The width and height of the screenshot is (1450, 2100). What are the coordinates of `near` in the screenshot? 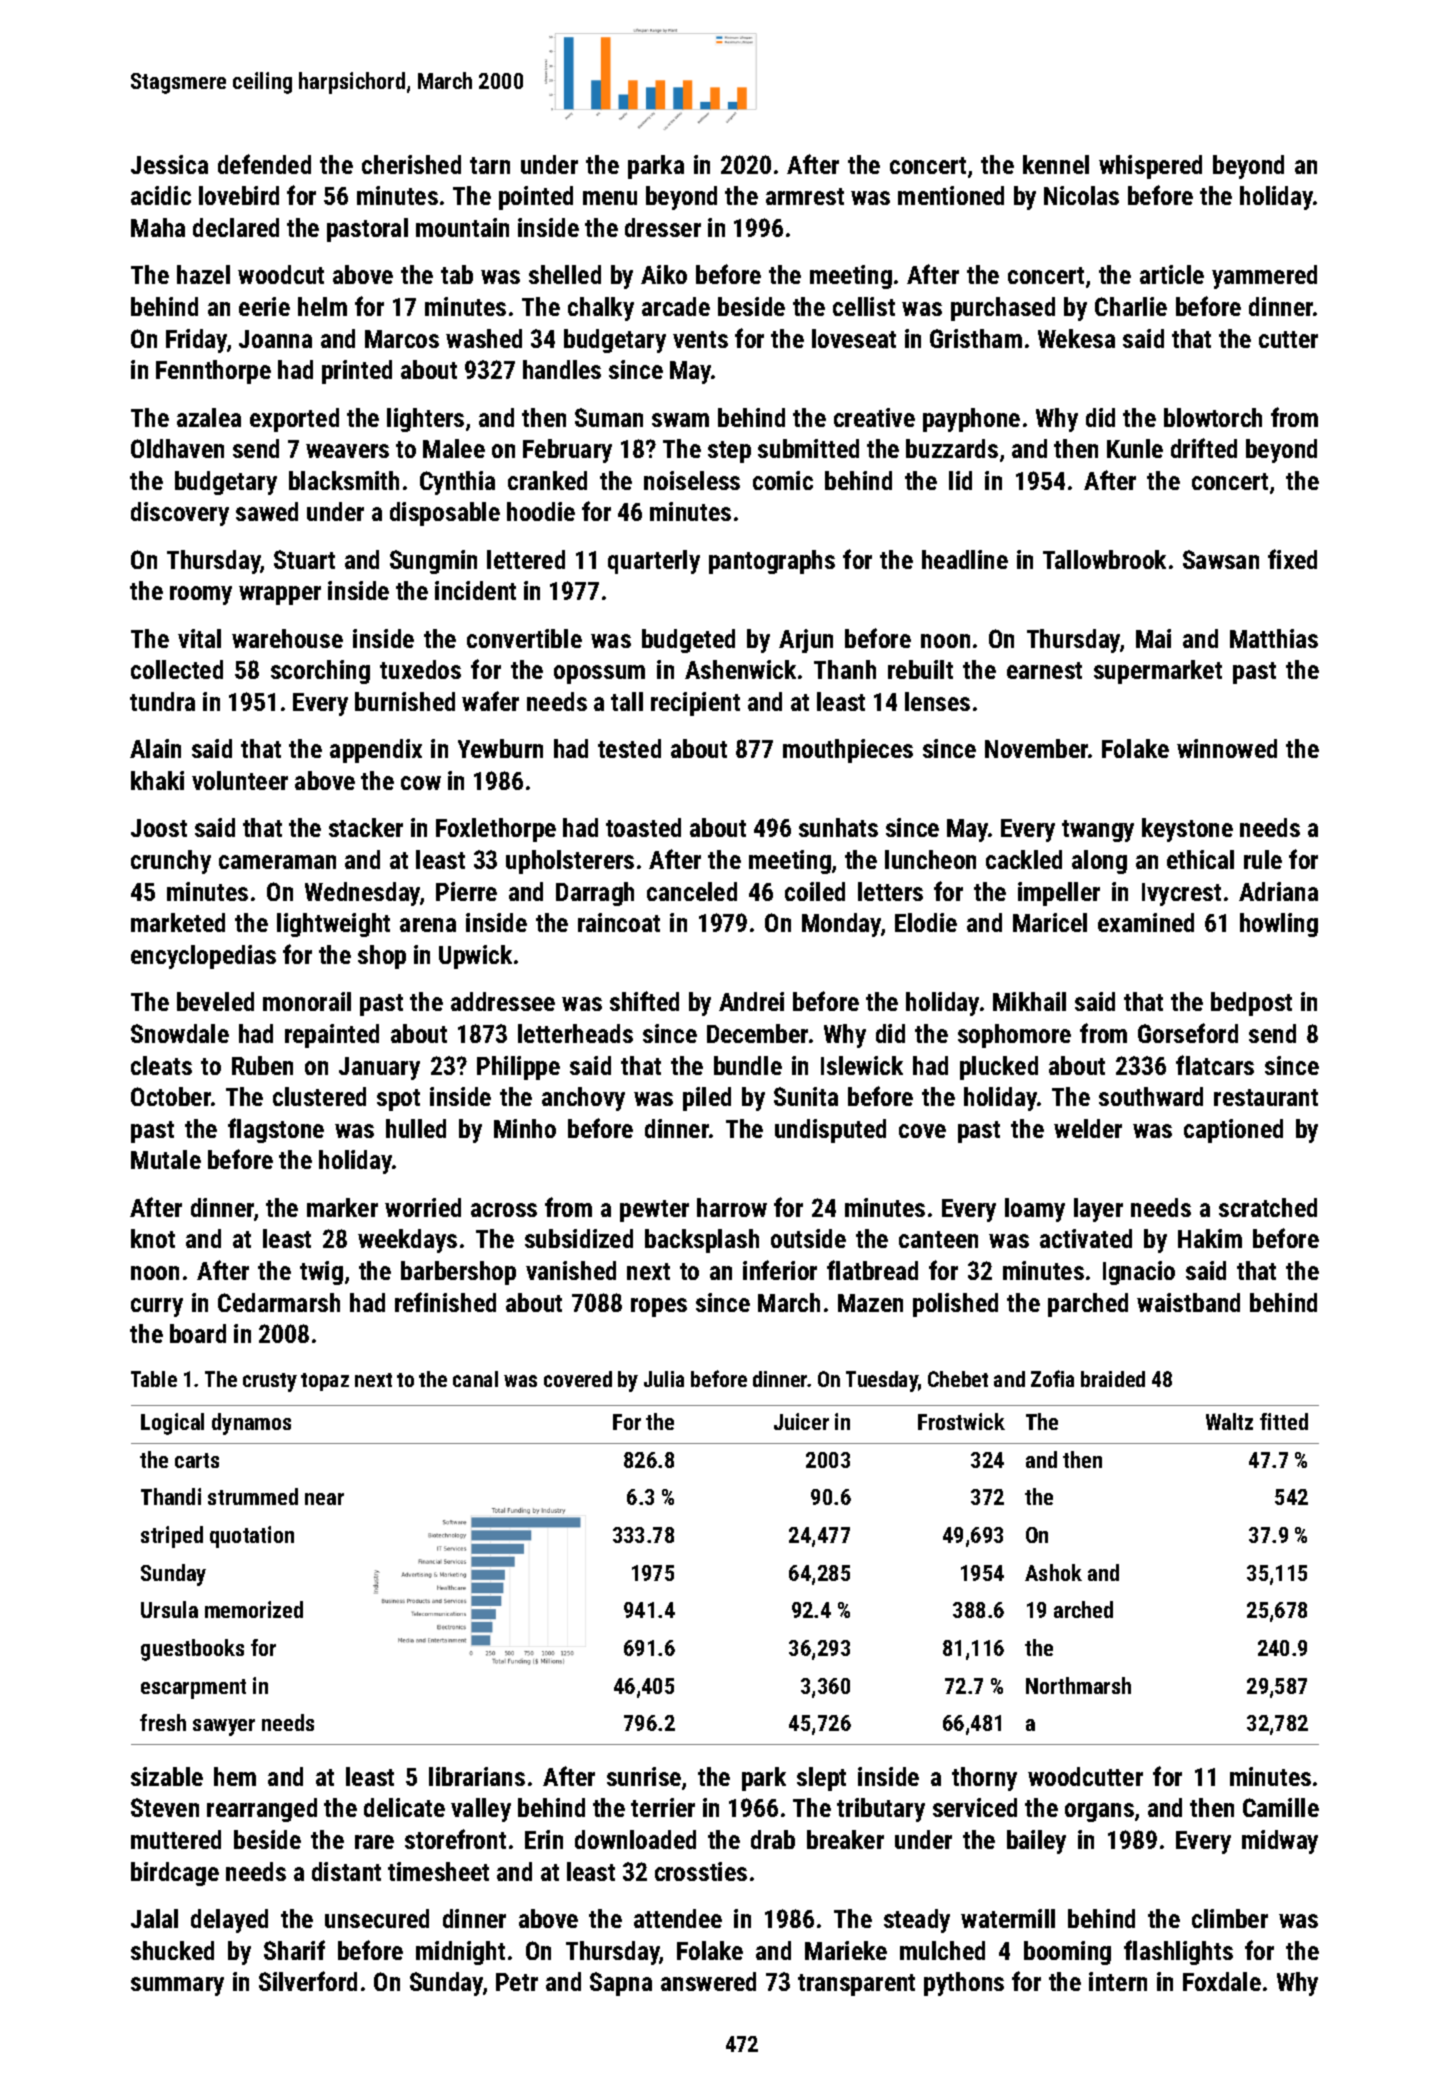 It's located at (324, 1499).
